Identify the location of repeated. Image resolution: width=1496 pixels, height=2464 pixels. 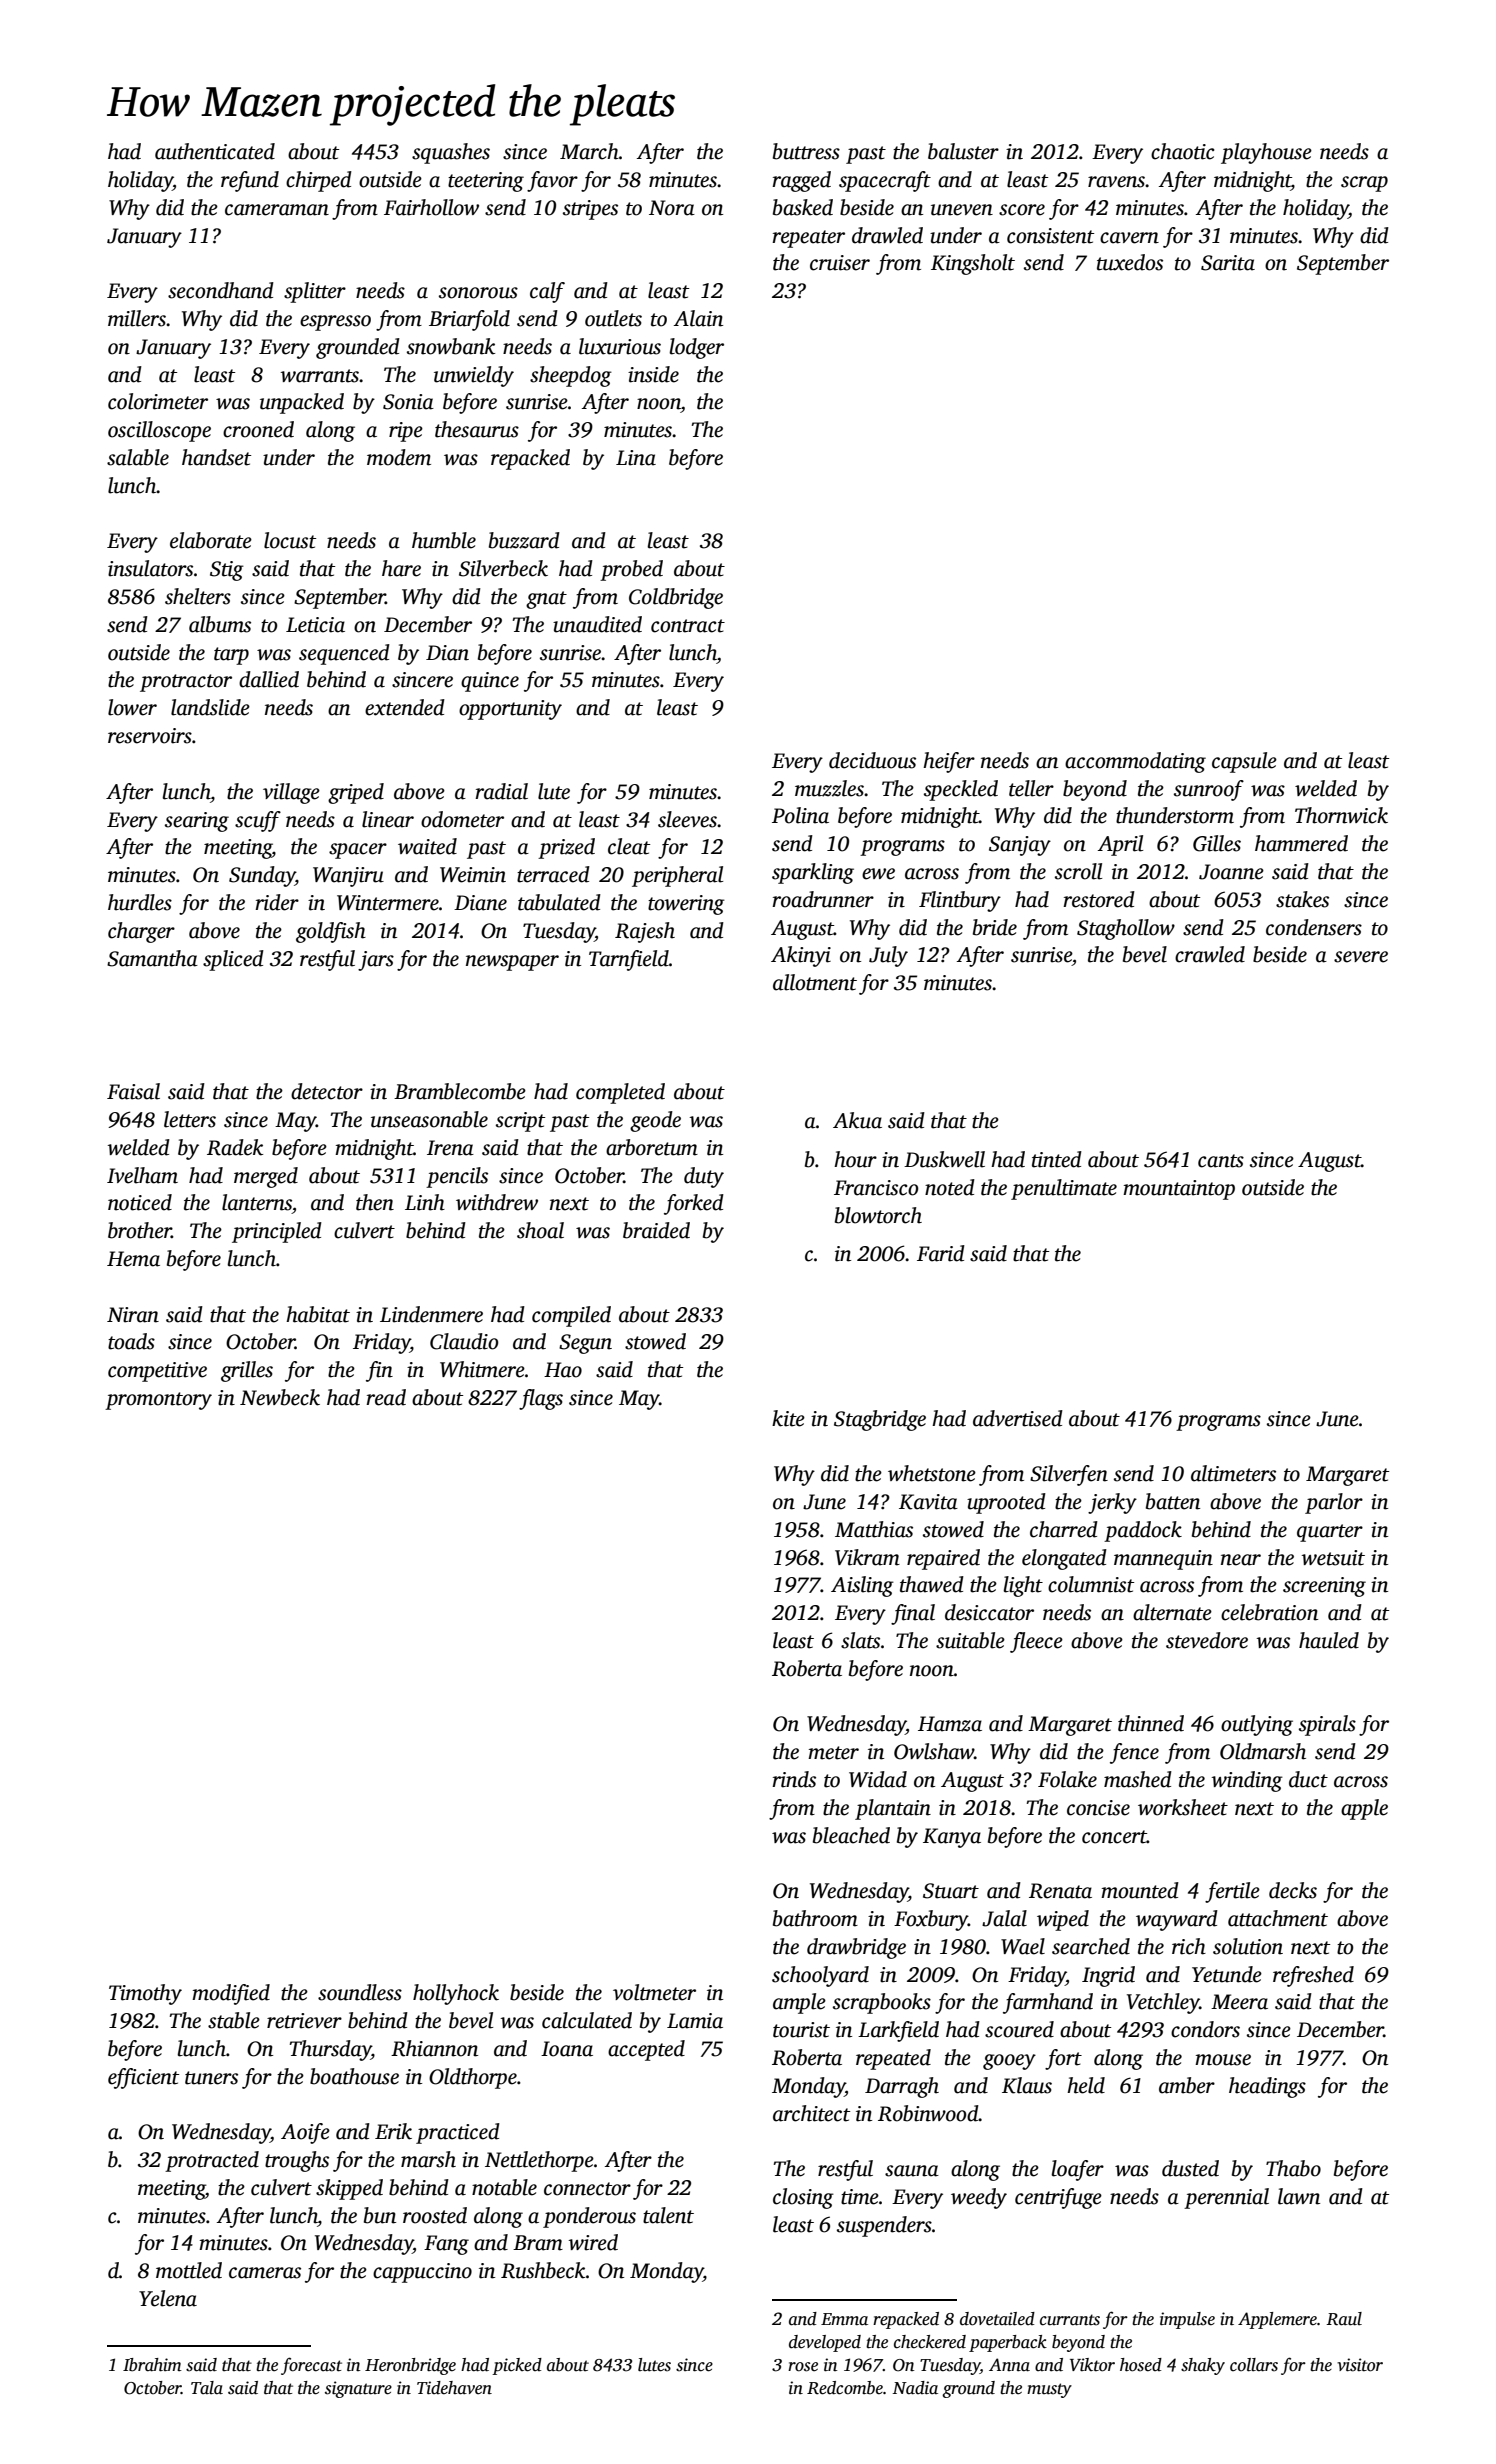
(893, 2059).
